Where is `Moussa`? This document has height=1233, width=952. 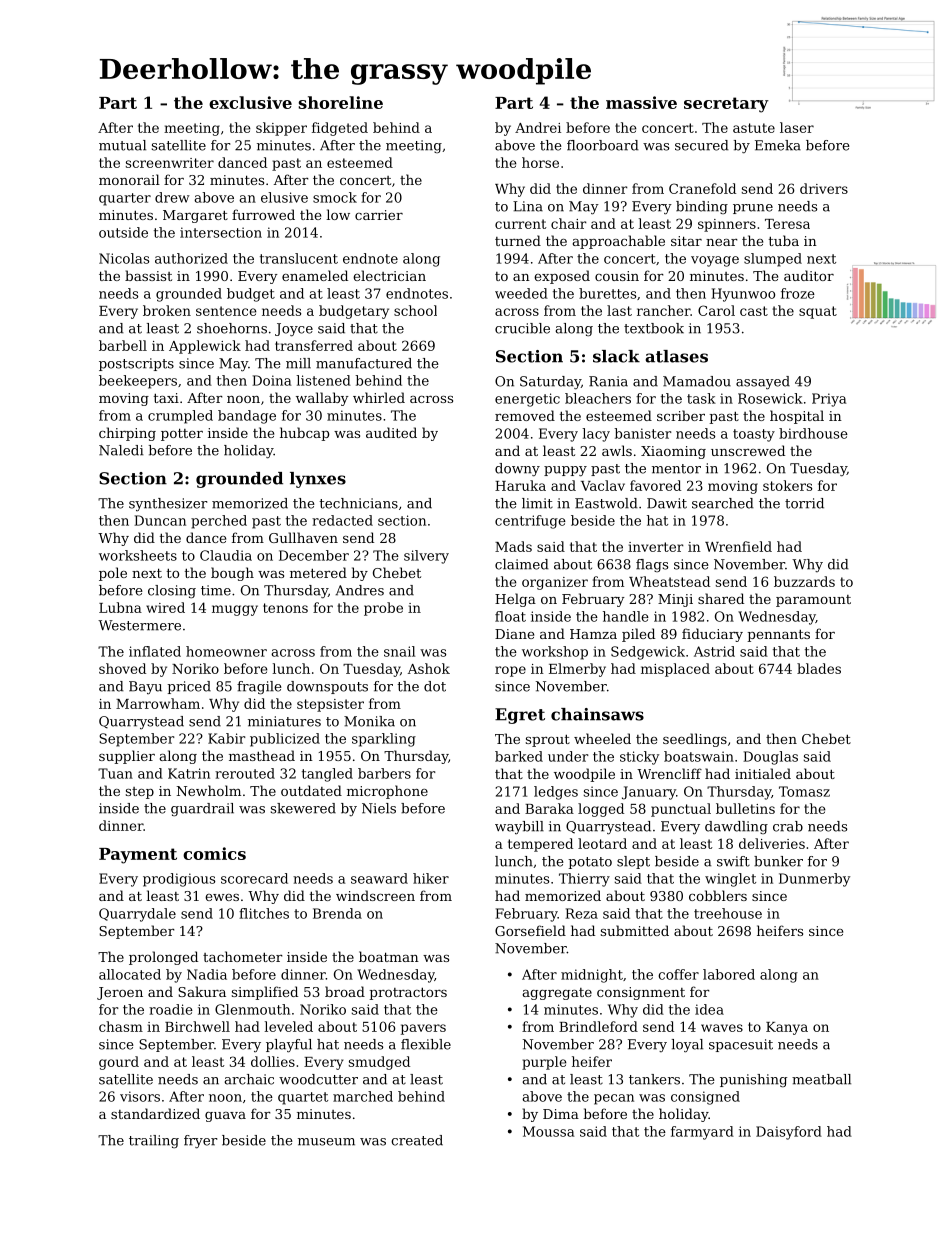 Moussa is located at coordinates (548, 1131).
